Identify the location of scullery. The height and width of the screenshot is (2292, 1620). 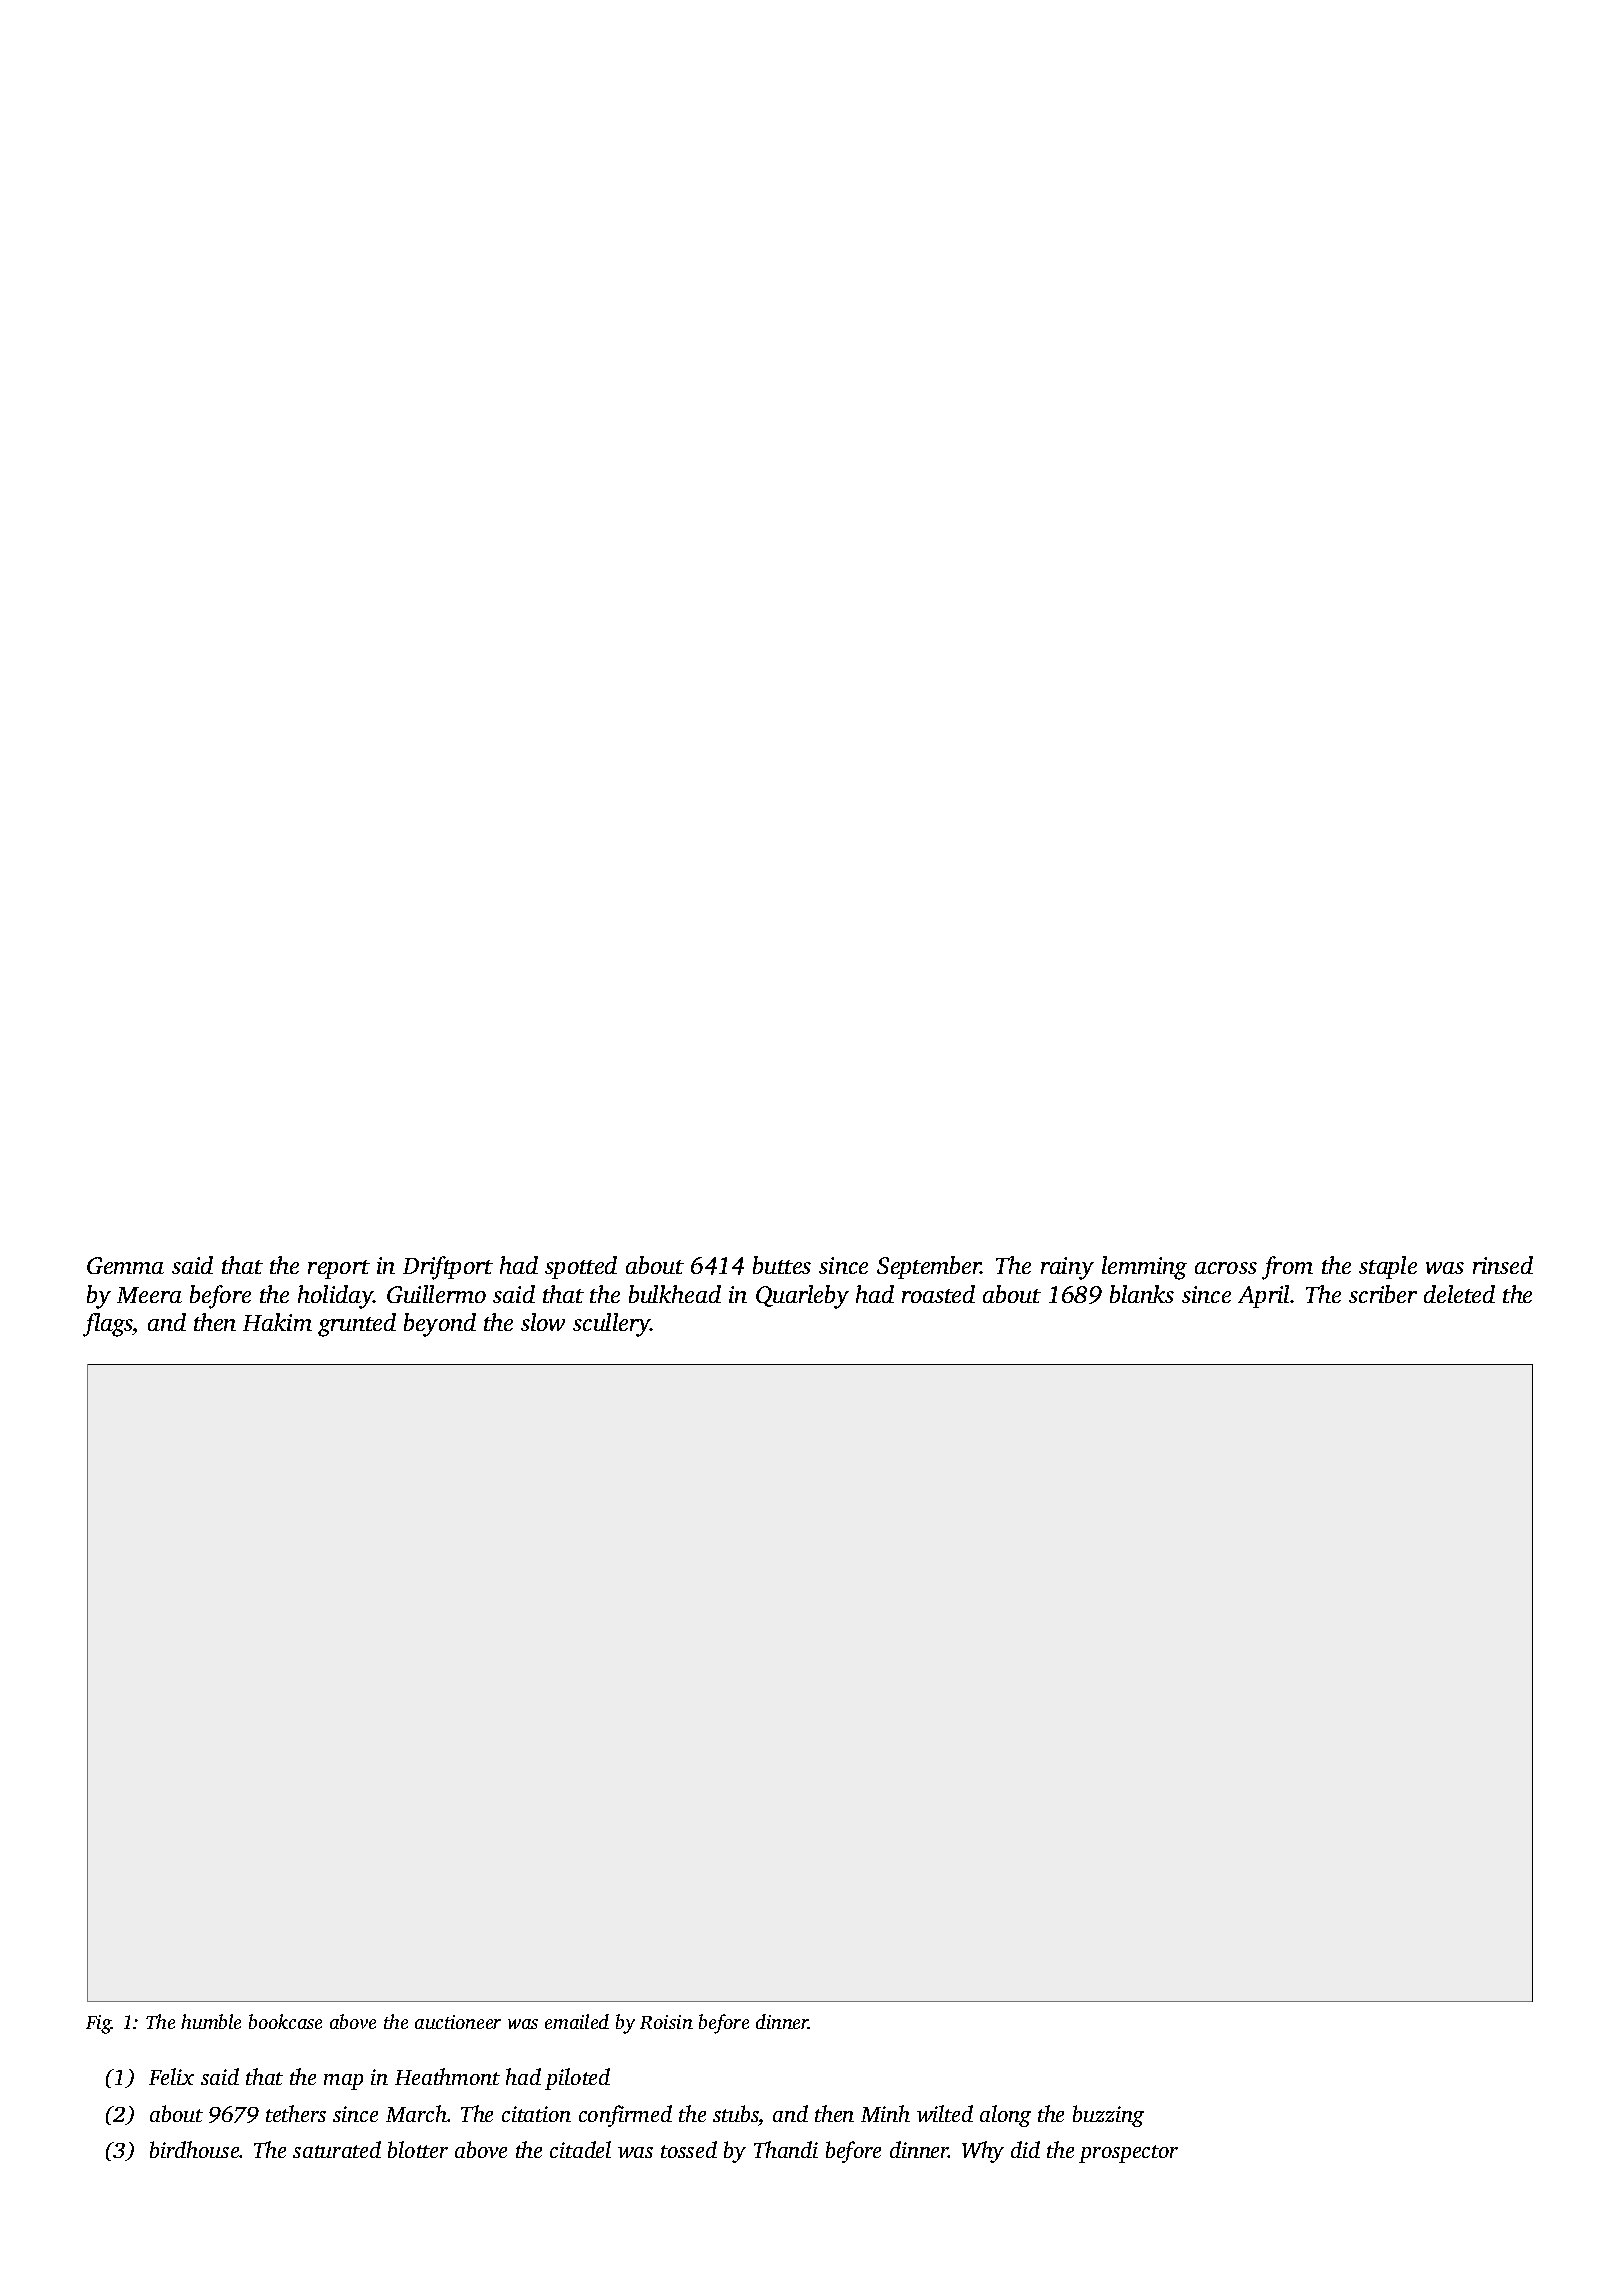
(612, 1325).
